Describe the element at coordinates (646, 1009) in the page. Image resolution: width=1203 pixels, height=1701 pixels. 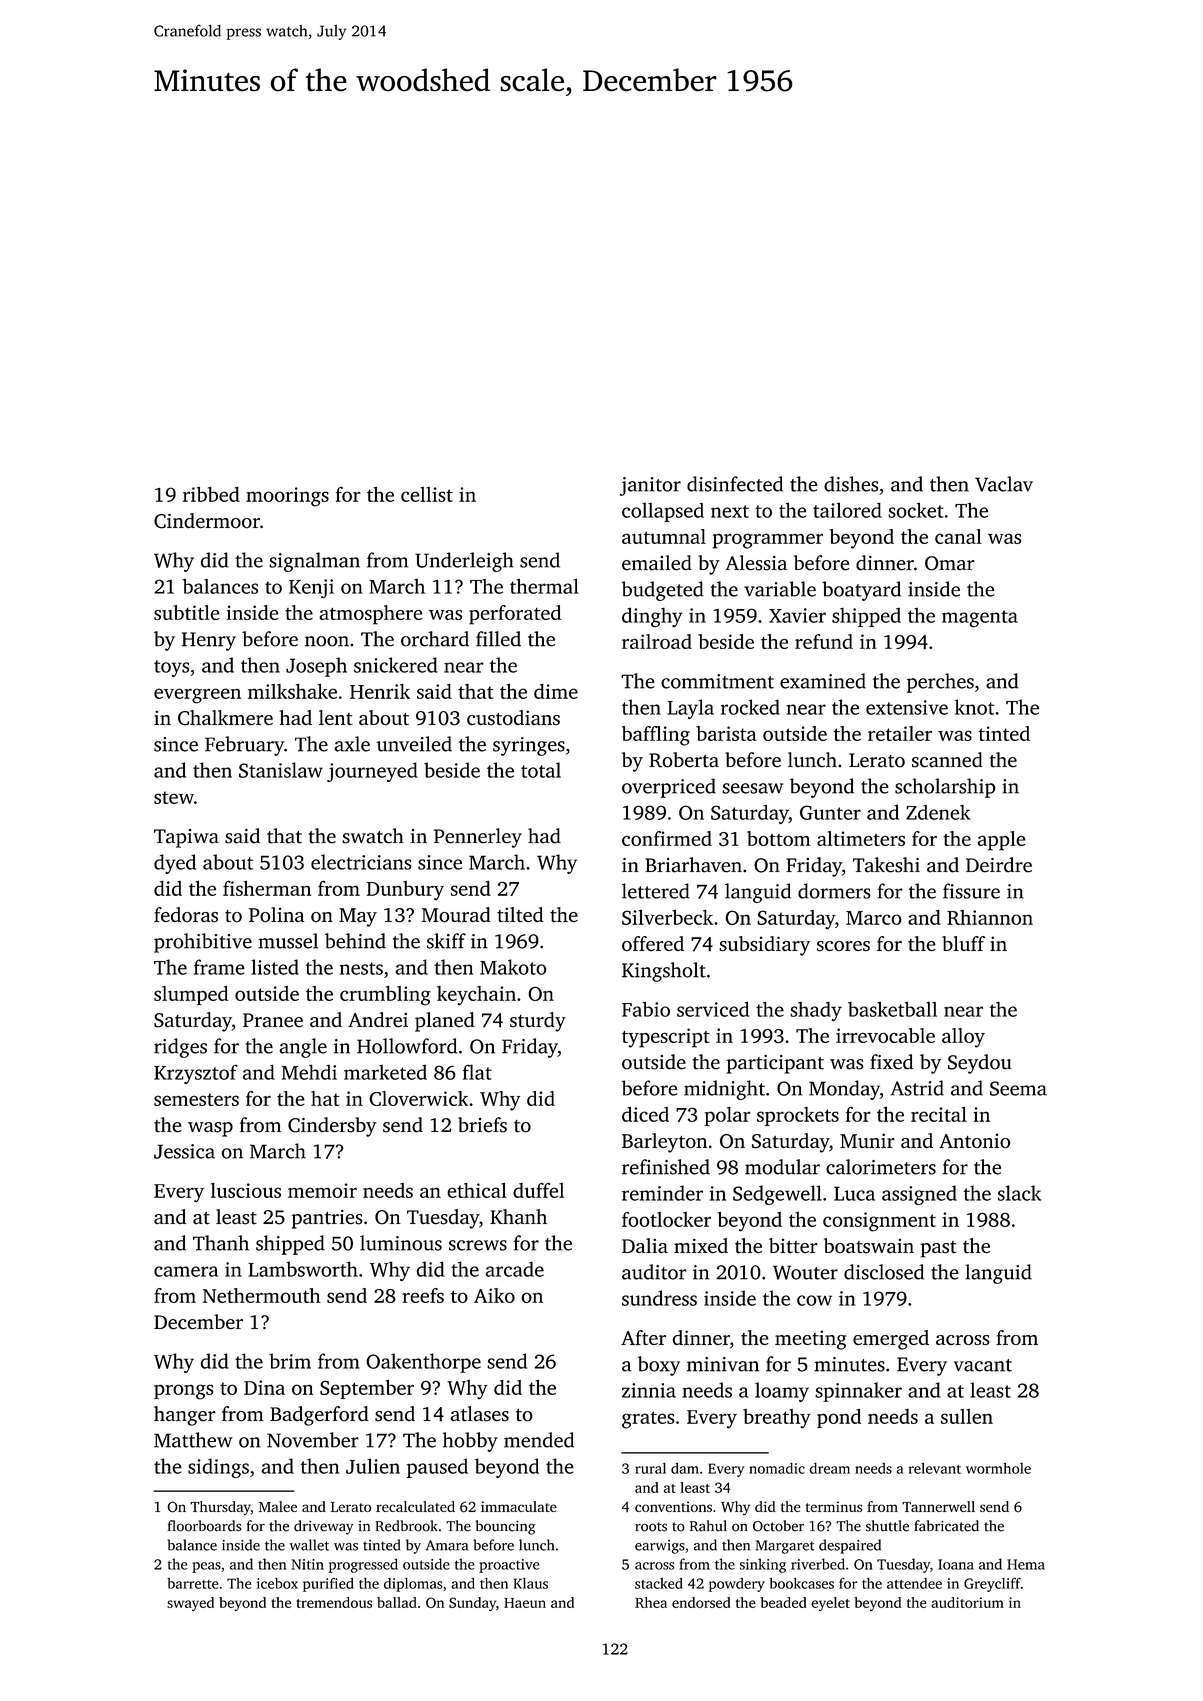
I see `Fabio` at that location.
